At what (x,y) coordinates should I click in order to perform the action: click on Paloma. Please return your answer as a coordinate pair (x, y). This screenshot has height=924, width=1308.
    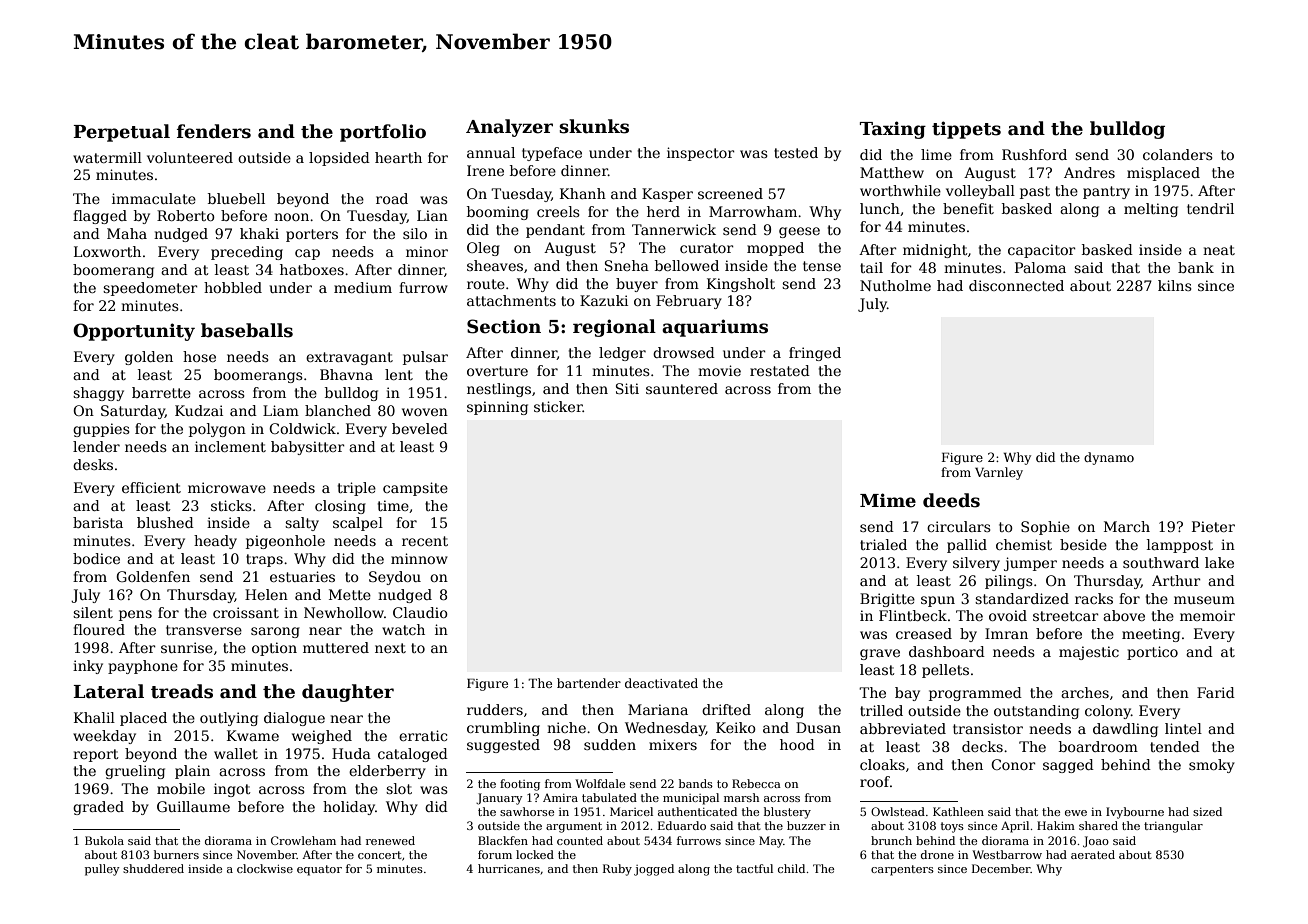
    Looking at the image, I should click on (1040, 267).
